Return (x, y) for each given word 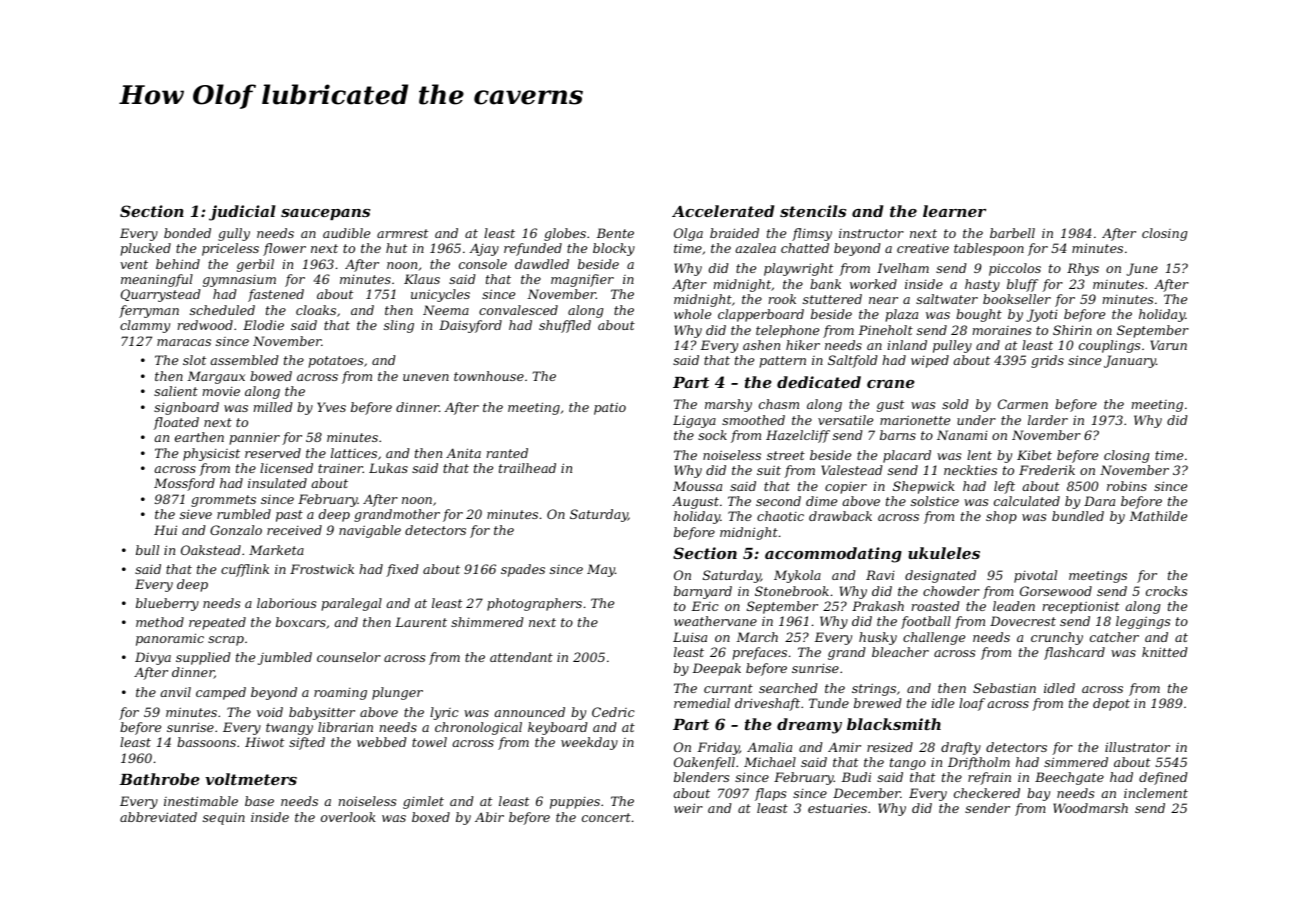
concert (606, 817)
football (926, 622)
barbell (1012, 233)
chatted (805, 248)
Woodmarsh (1090, 808)
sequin (224, 819)
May (601, 570)
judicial (242, 213)
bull (147, 550)
